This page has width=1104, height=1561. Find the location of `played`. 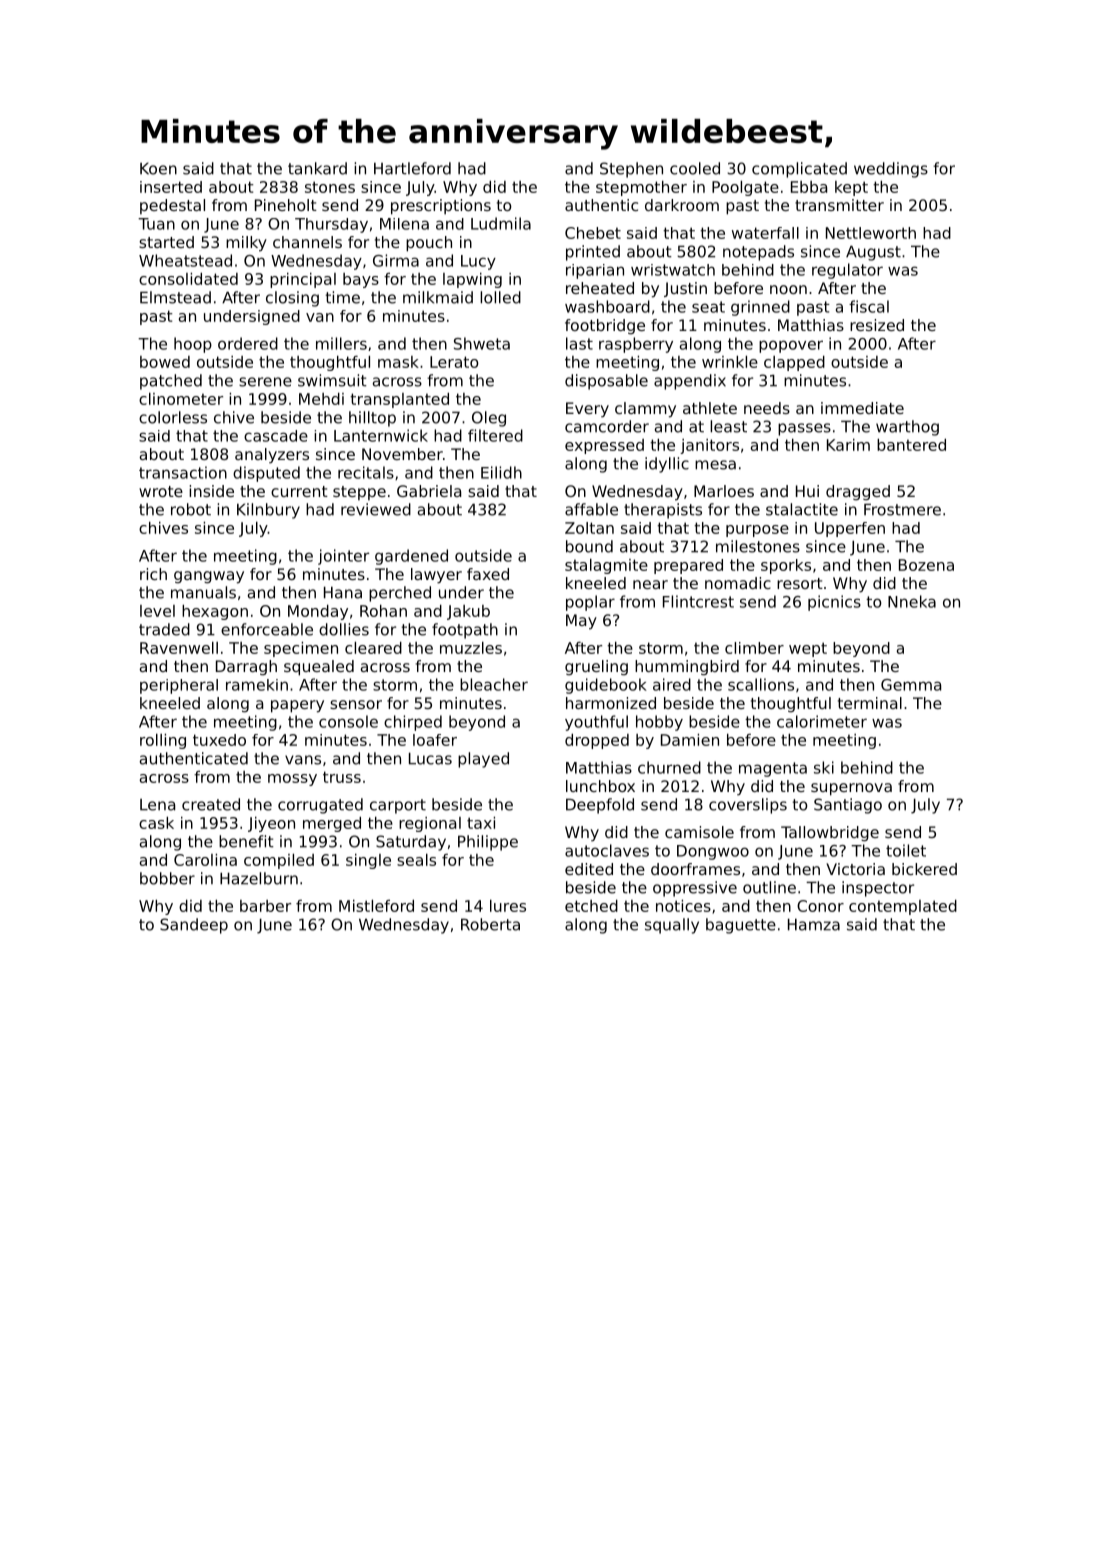

played is located at coordinates (483, 760).
